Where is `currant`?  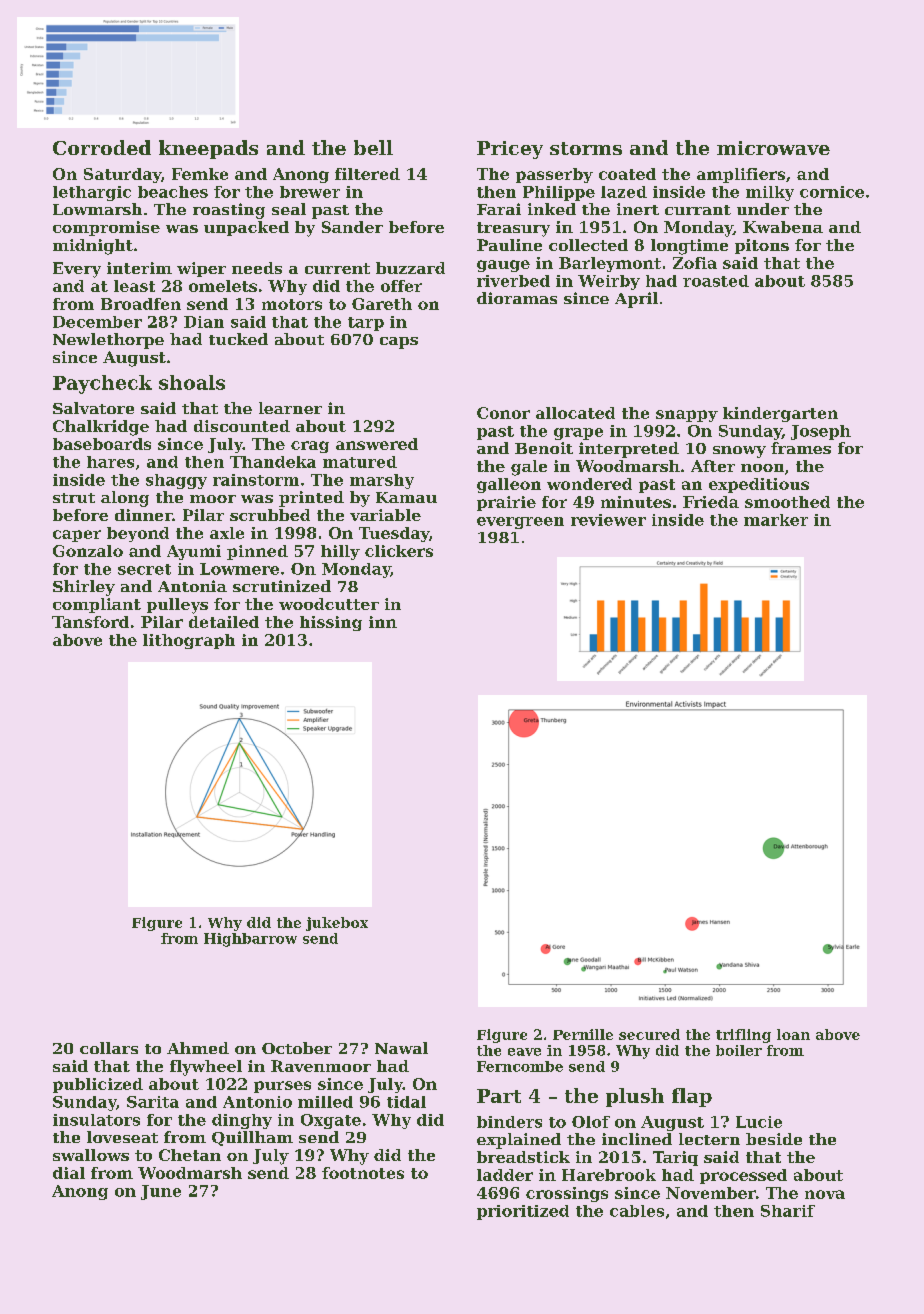 currant is located at coordinates (698, 210).
